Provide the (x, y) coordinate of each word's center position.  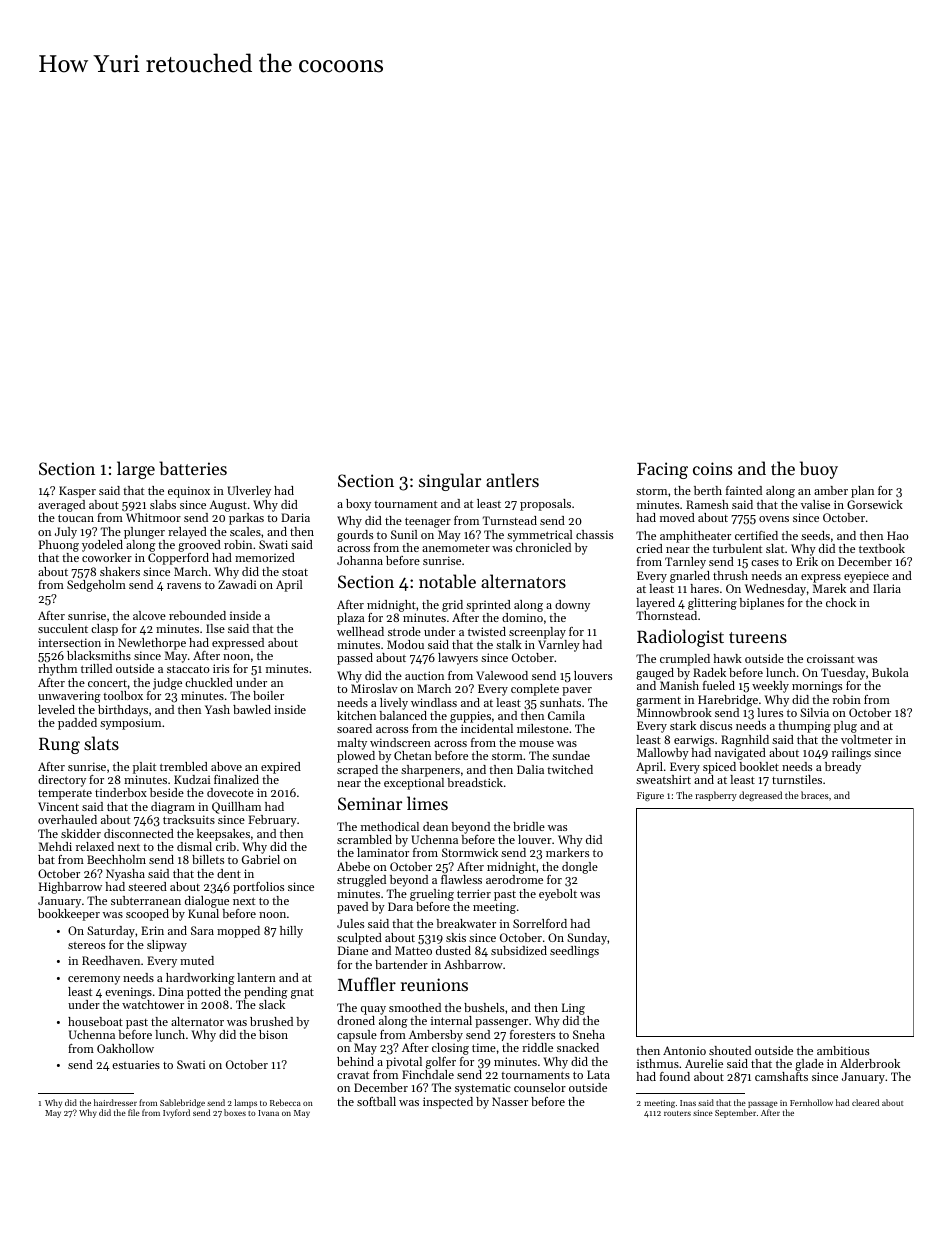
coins (712, 468)
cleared (865, 1102)
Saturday (111, 932)
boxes (235, 1112)
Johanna (360, 560)
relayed (187, 533)
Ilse (215, 628)
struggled (361, 881)
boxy (358, 505)
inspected (448, 1103)
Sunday (587, 939)
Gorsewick (875, 504)
